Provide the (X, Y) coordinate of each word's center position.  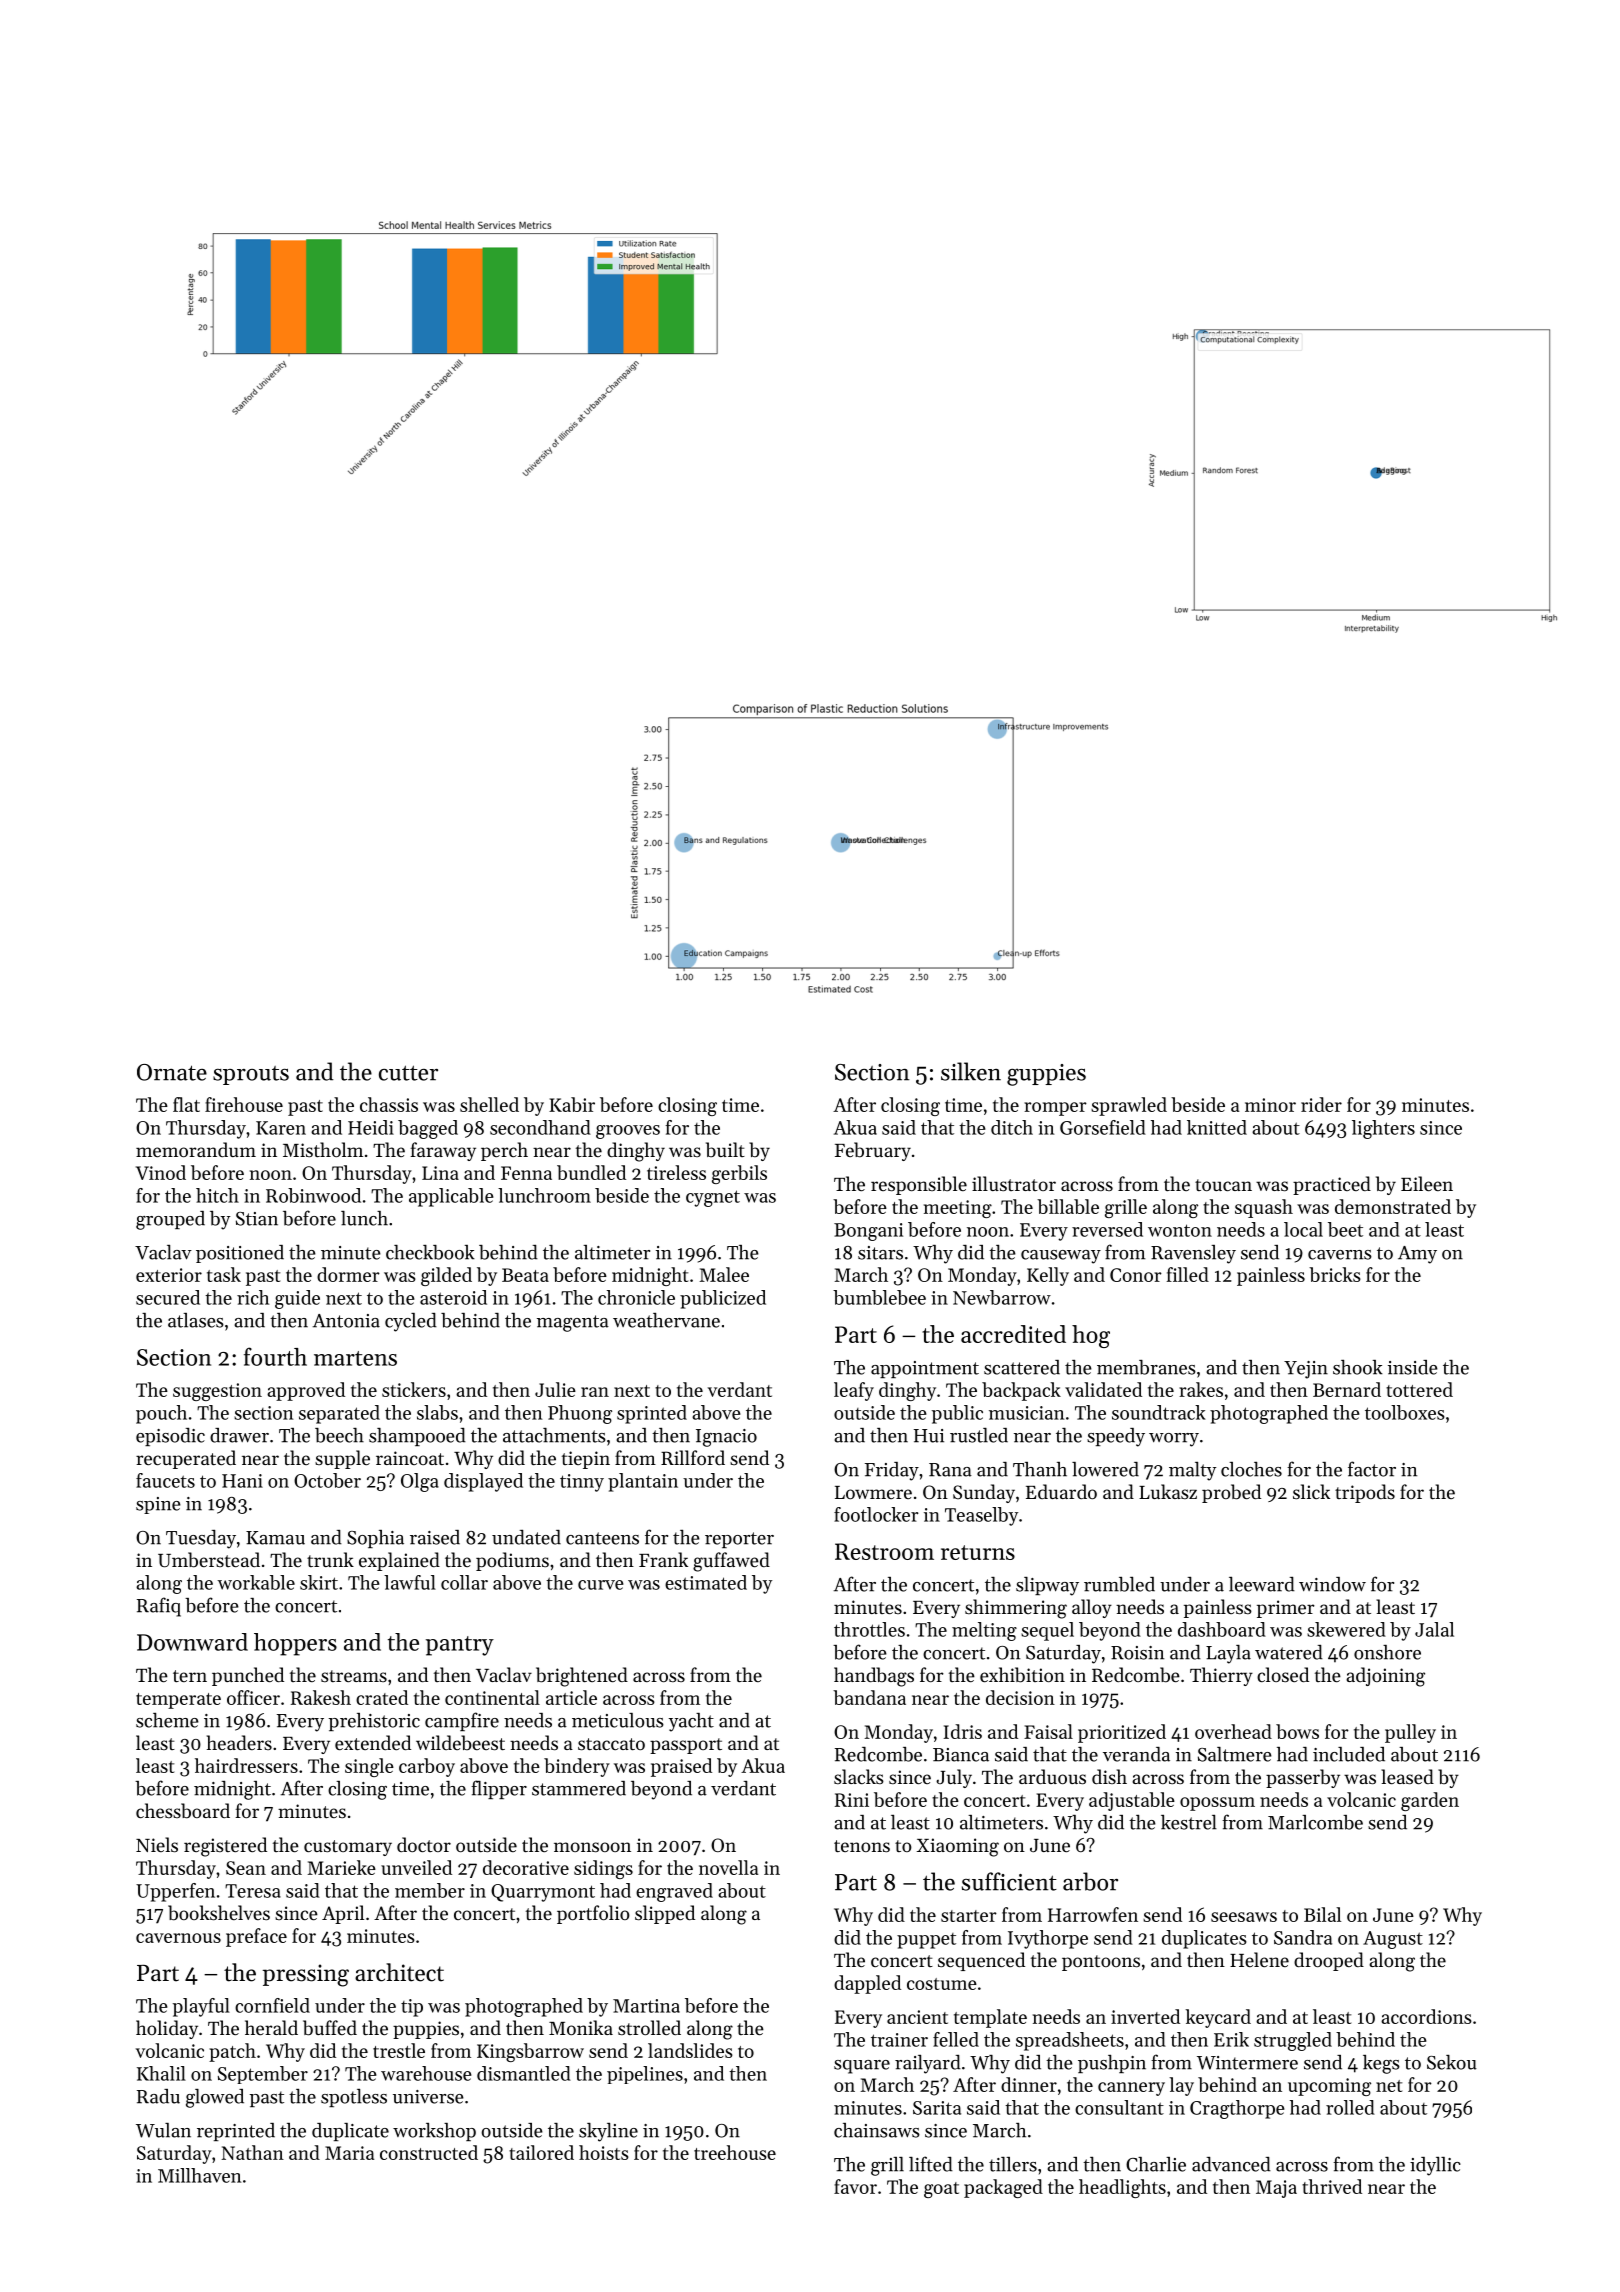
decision (1020, 1697)
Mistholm (323, 1149)
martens (355, 1358)
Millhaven (199, 2175)
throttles (869, 1629)
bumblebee (879, 1297)
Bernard (1347, 1389)
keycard (1218, 2018)
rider (1321, 1104)
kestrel (1189, 1822)
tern (190, 1676)
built (725, 1150)
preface (256, 1937)
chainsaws (877, 2130)
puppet (926, 1941)
